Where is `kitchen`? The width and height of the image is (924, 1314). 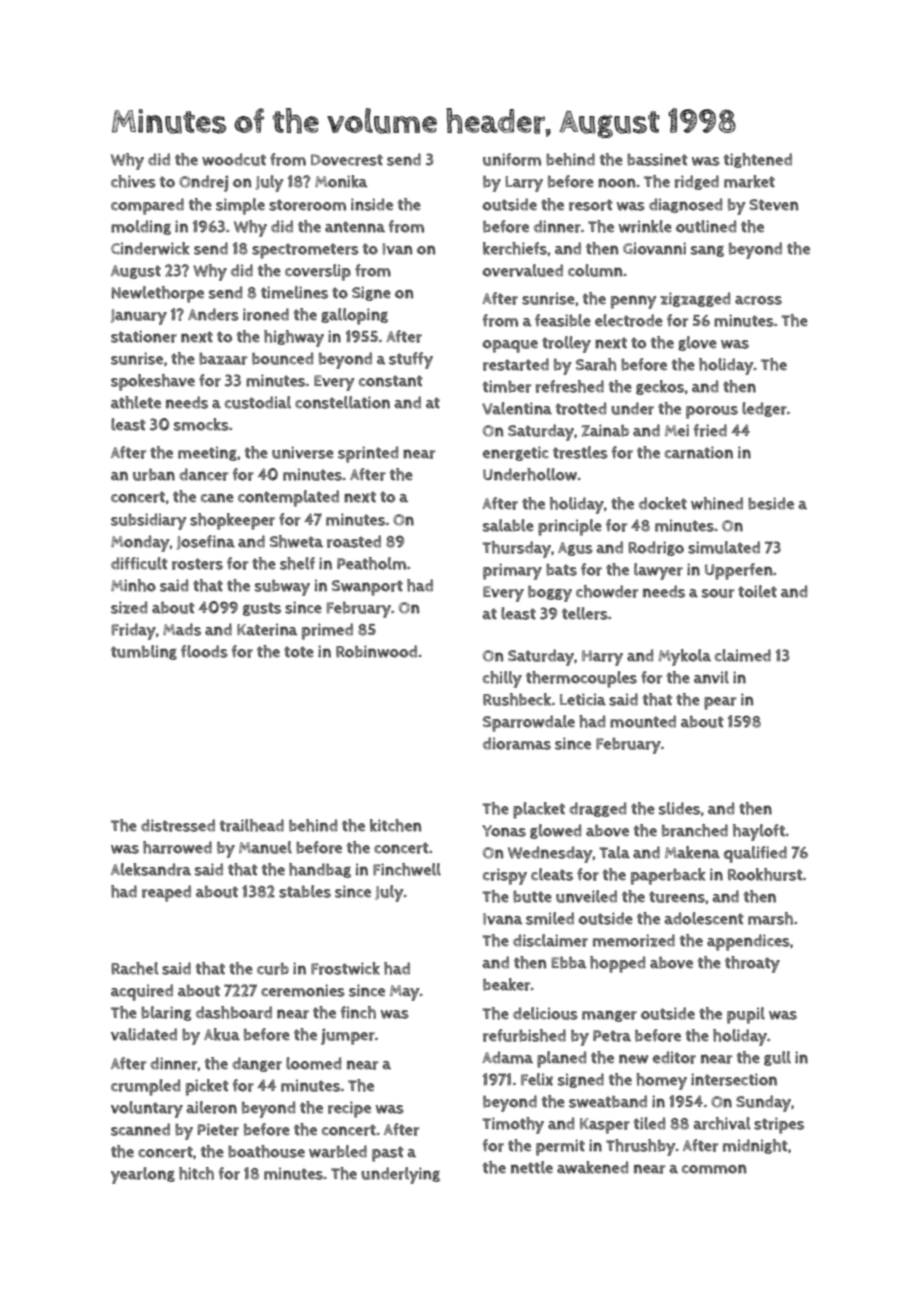
kitchen is located at coordinates (396, 825).
